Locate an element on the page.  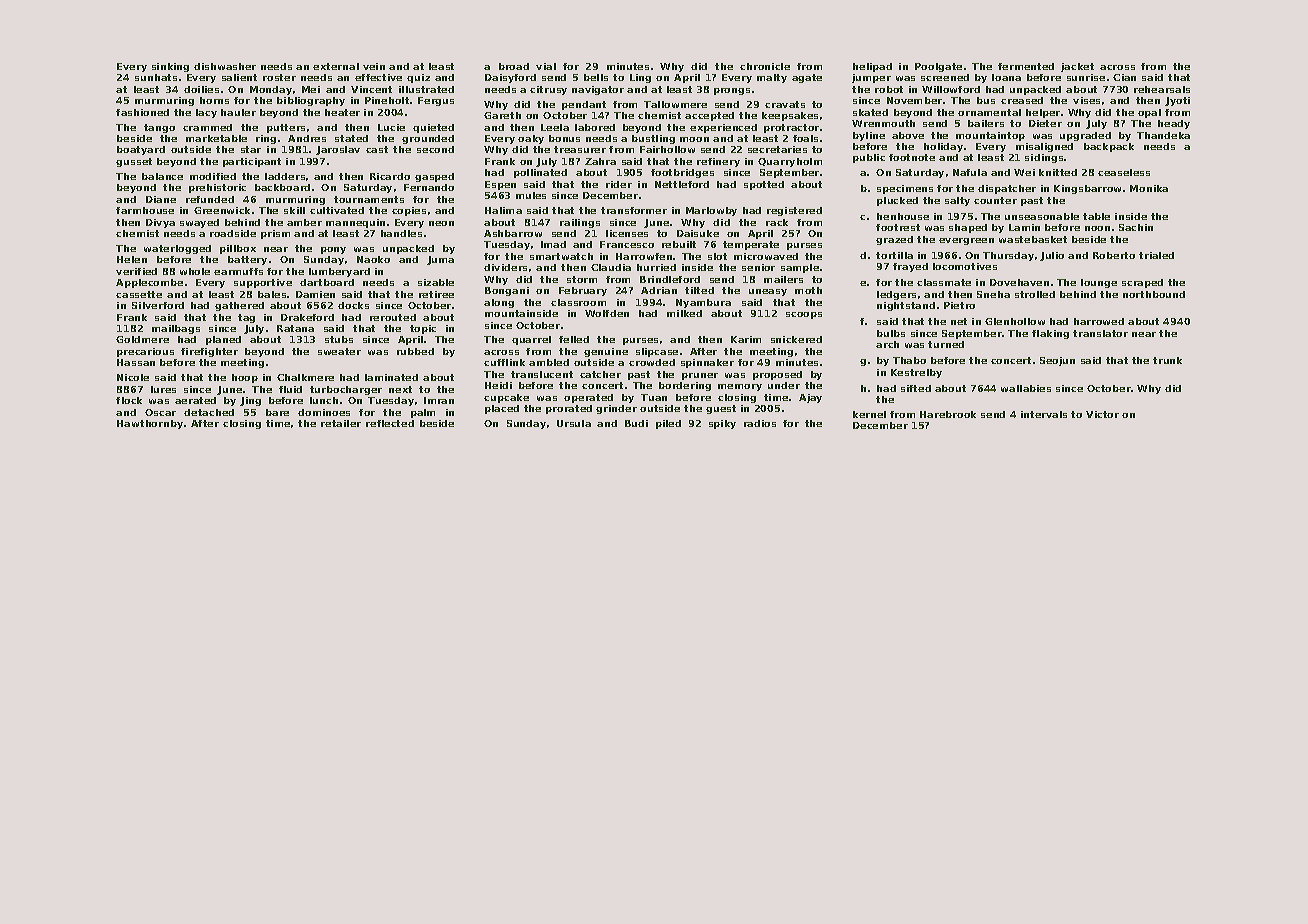
cassette is located at coordinates (139, 294).
